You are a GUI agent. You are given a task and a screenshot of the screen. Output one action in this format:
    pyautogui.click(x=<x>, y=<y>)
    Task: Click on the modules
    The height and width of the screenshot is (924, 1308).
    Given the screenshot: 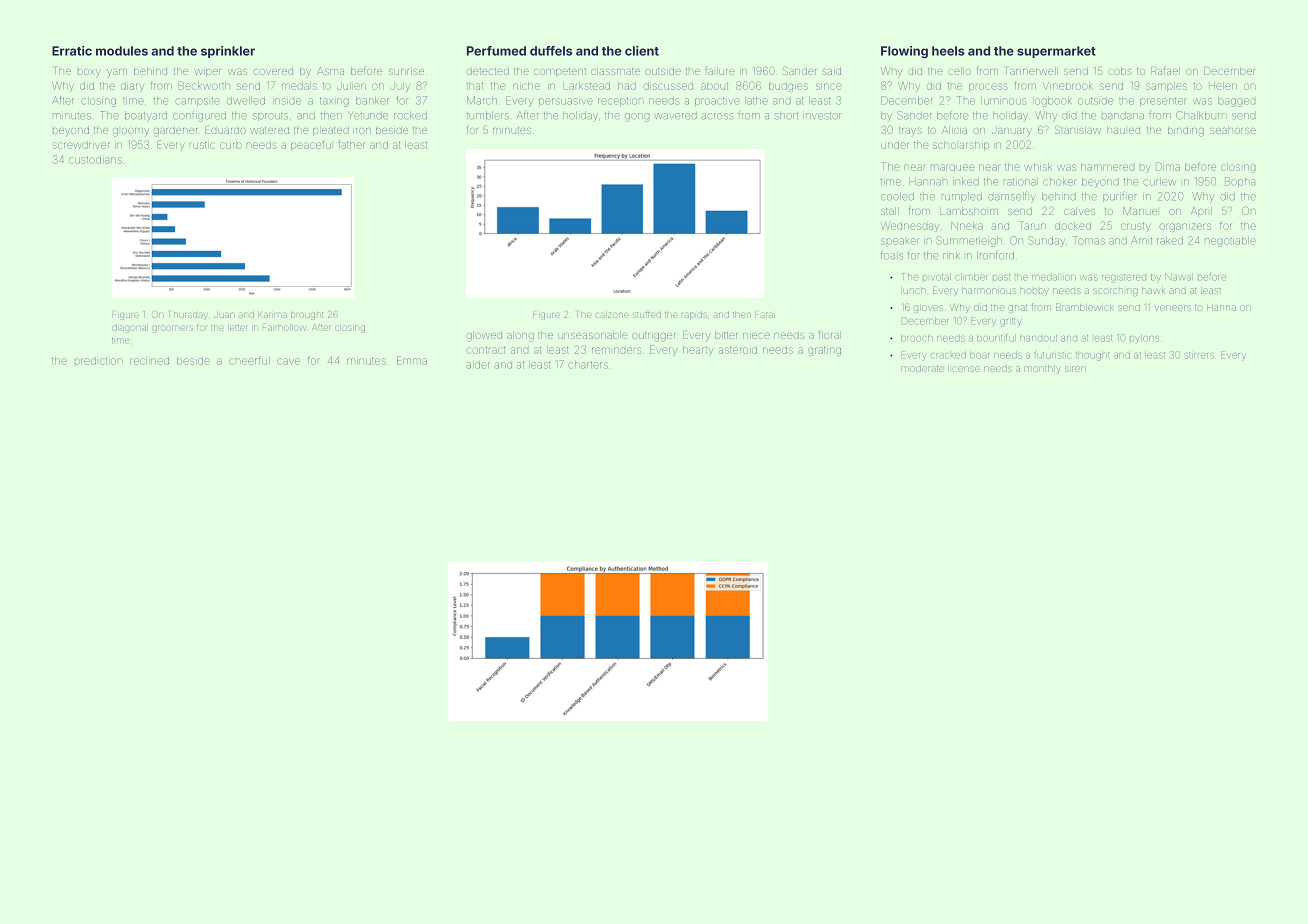 What is the action you would take?
    pyautogui.click(x=122, y=51)
